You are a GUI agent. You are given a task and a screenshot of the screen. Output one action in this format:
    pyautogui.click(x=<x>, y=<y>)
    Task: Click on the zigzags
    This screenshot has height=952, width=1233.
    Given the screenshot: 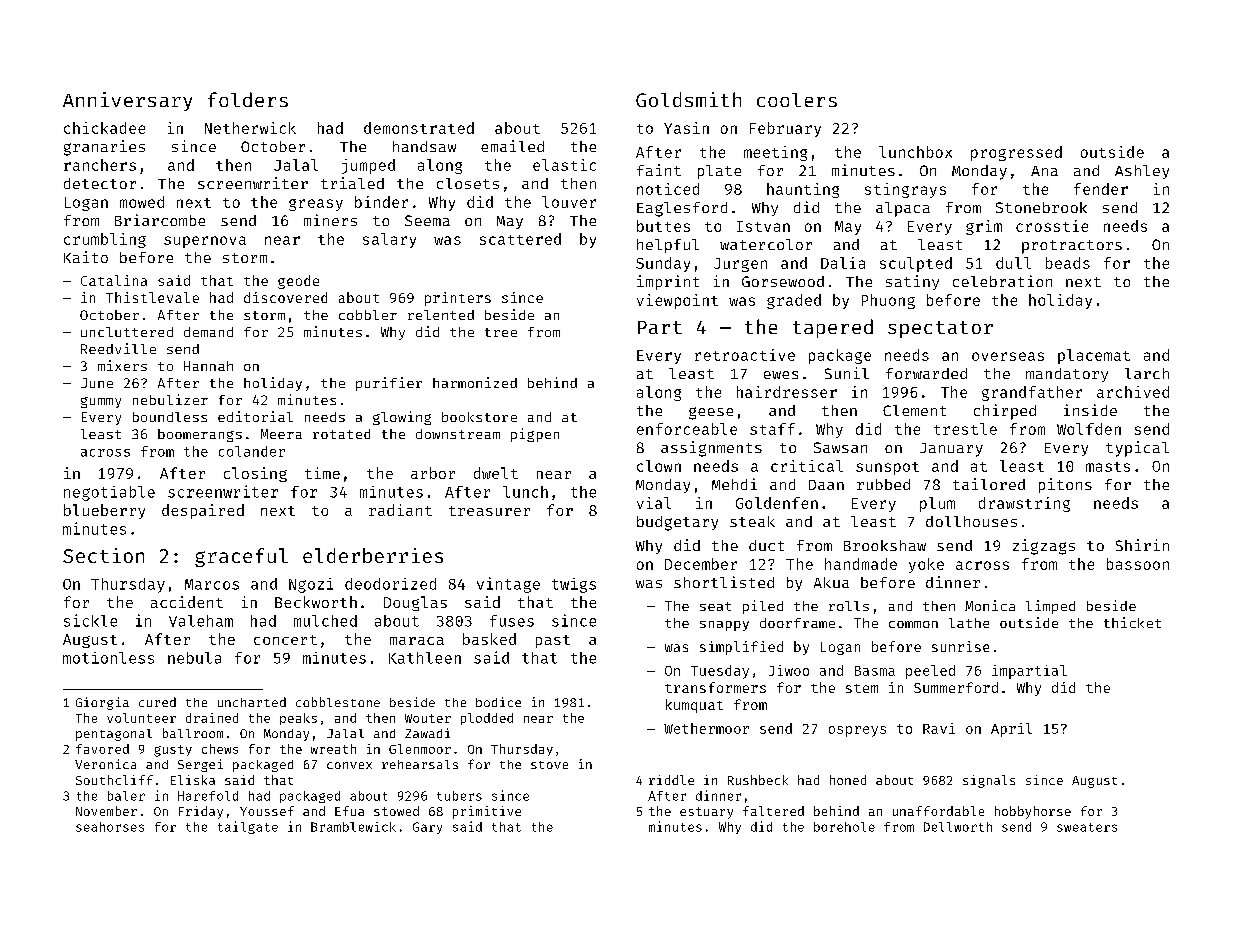 What is the action you would take?
    pyautogui.click(x=1044, y=547)
